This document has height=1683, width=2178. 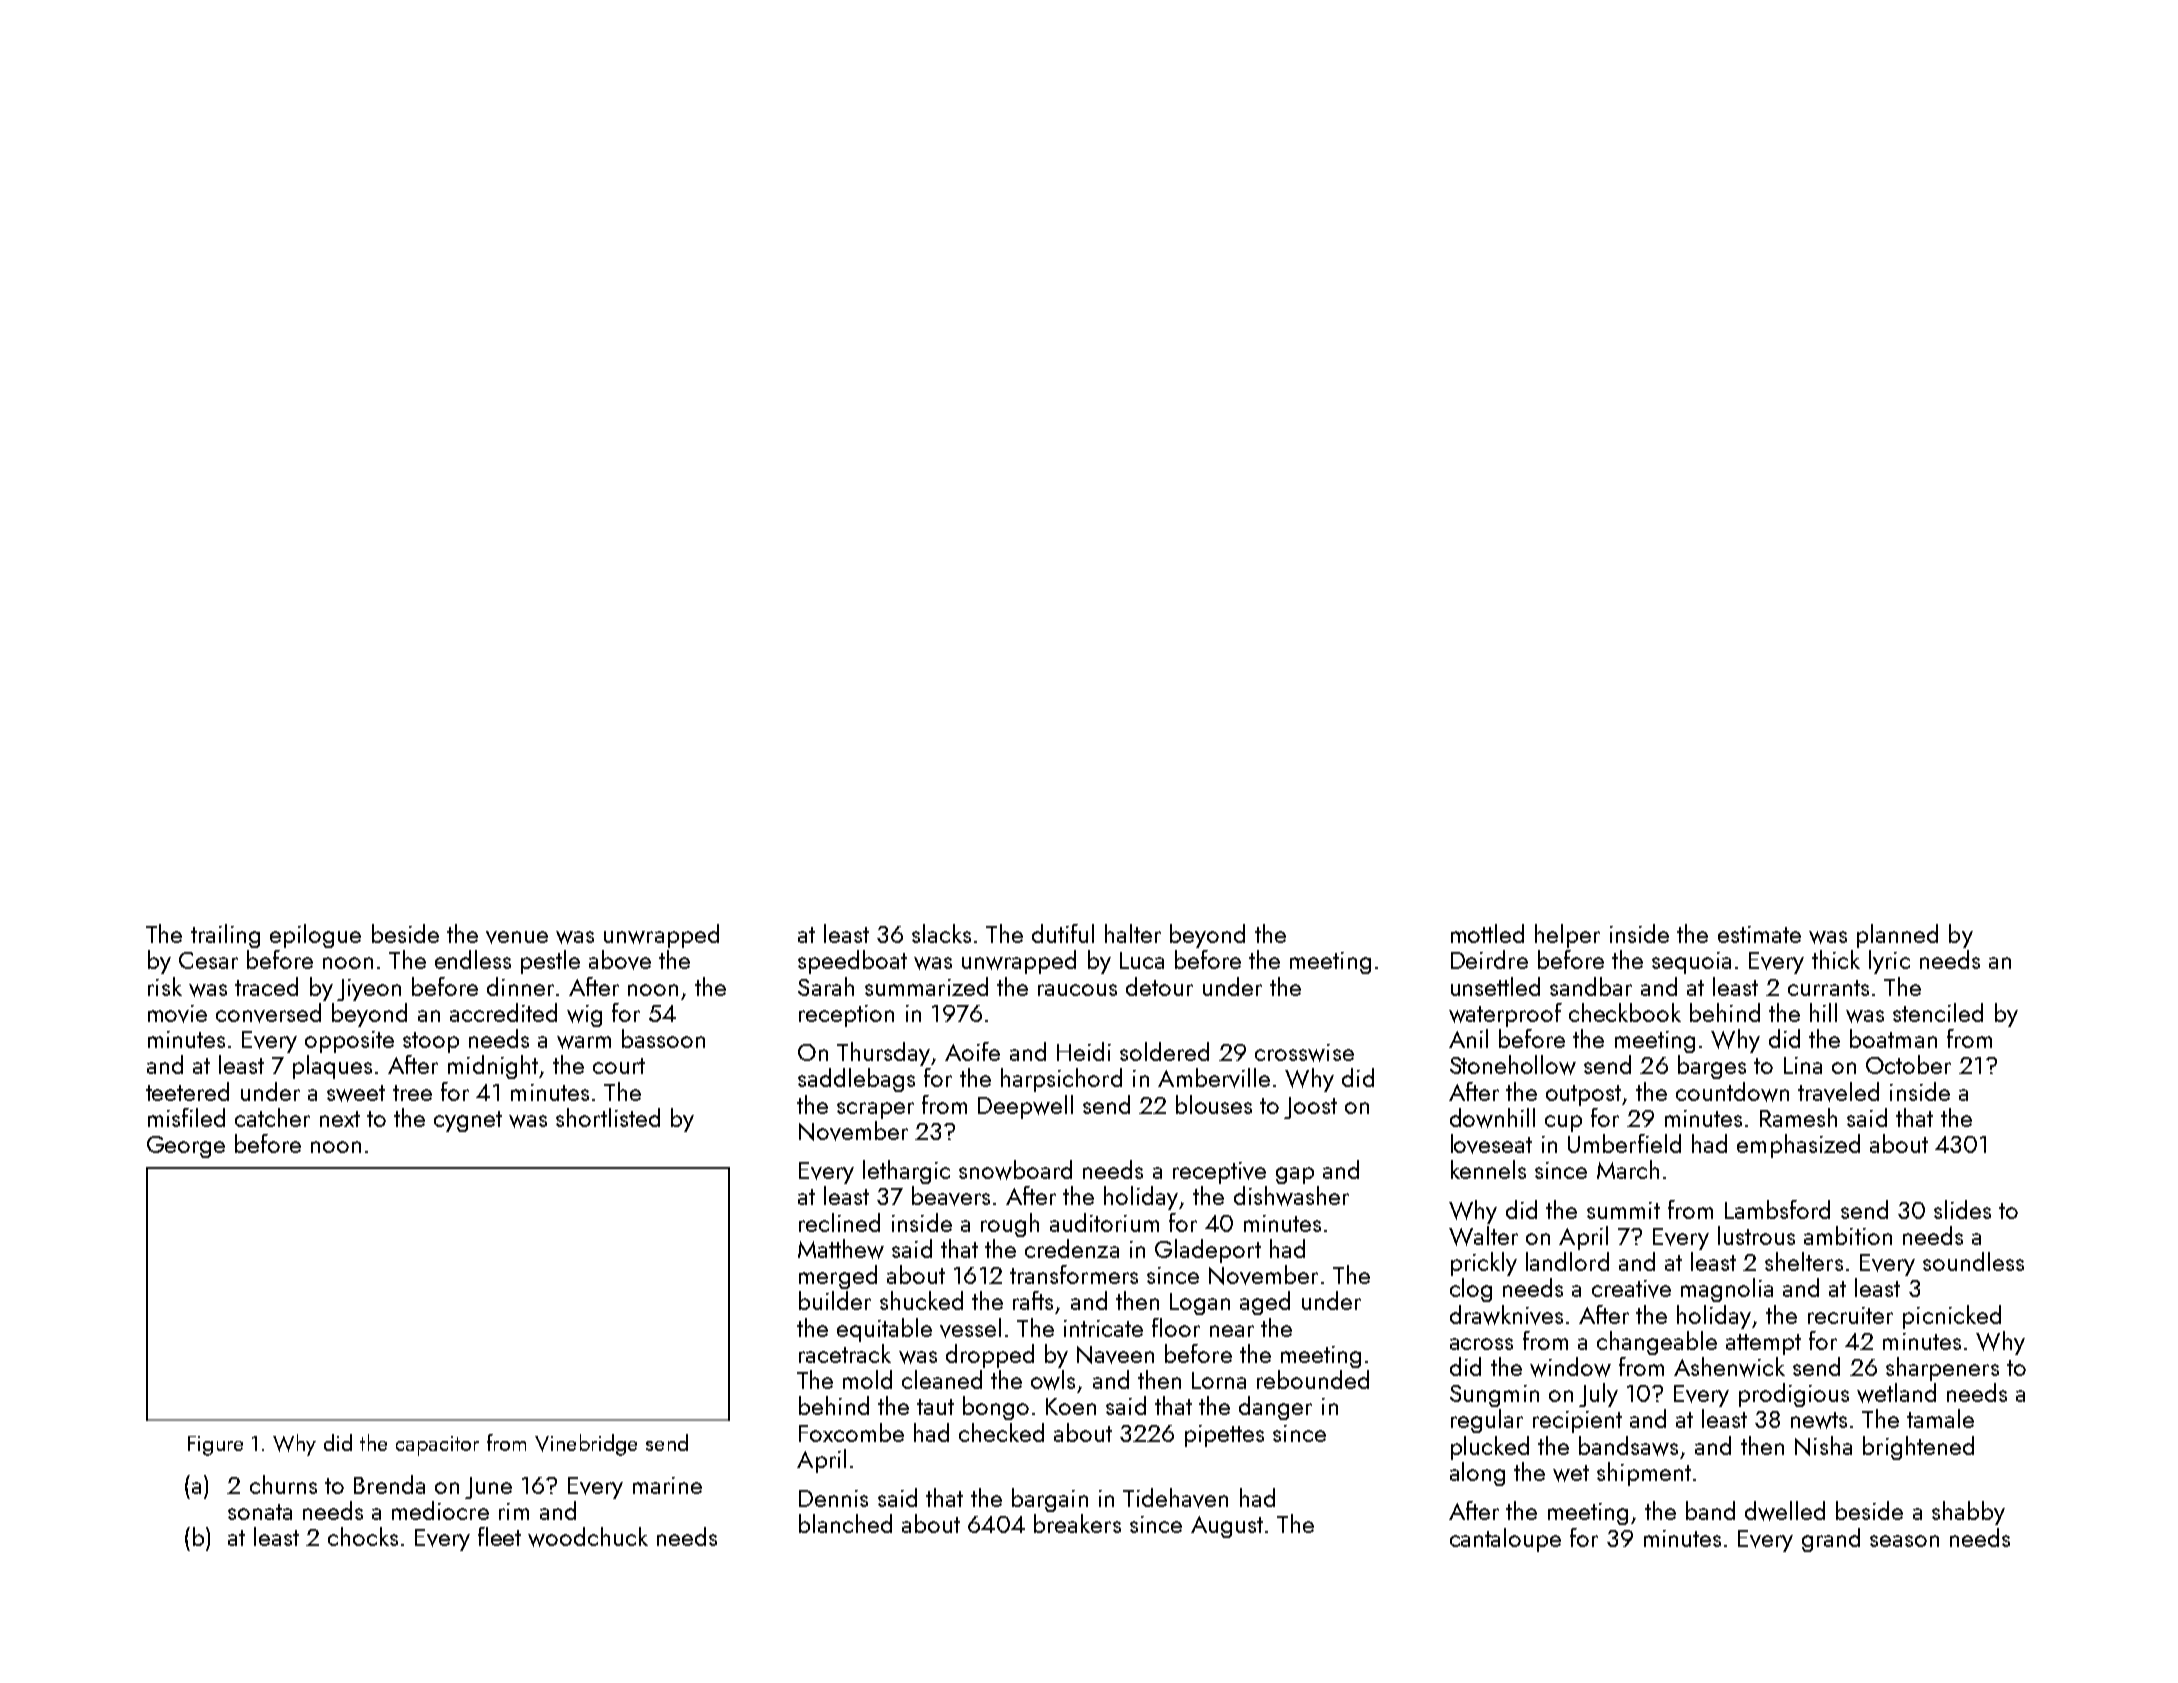 What do you see at coordinates (1077, 990) in the document?
I see `raucous` at bounding box center [1077, 990].
